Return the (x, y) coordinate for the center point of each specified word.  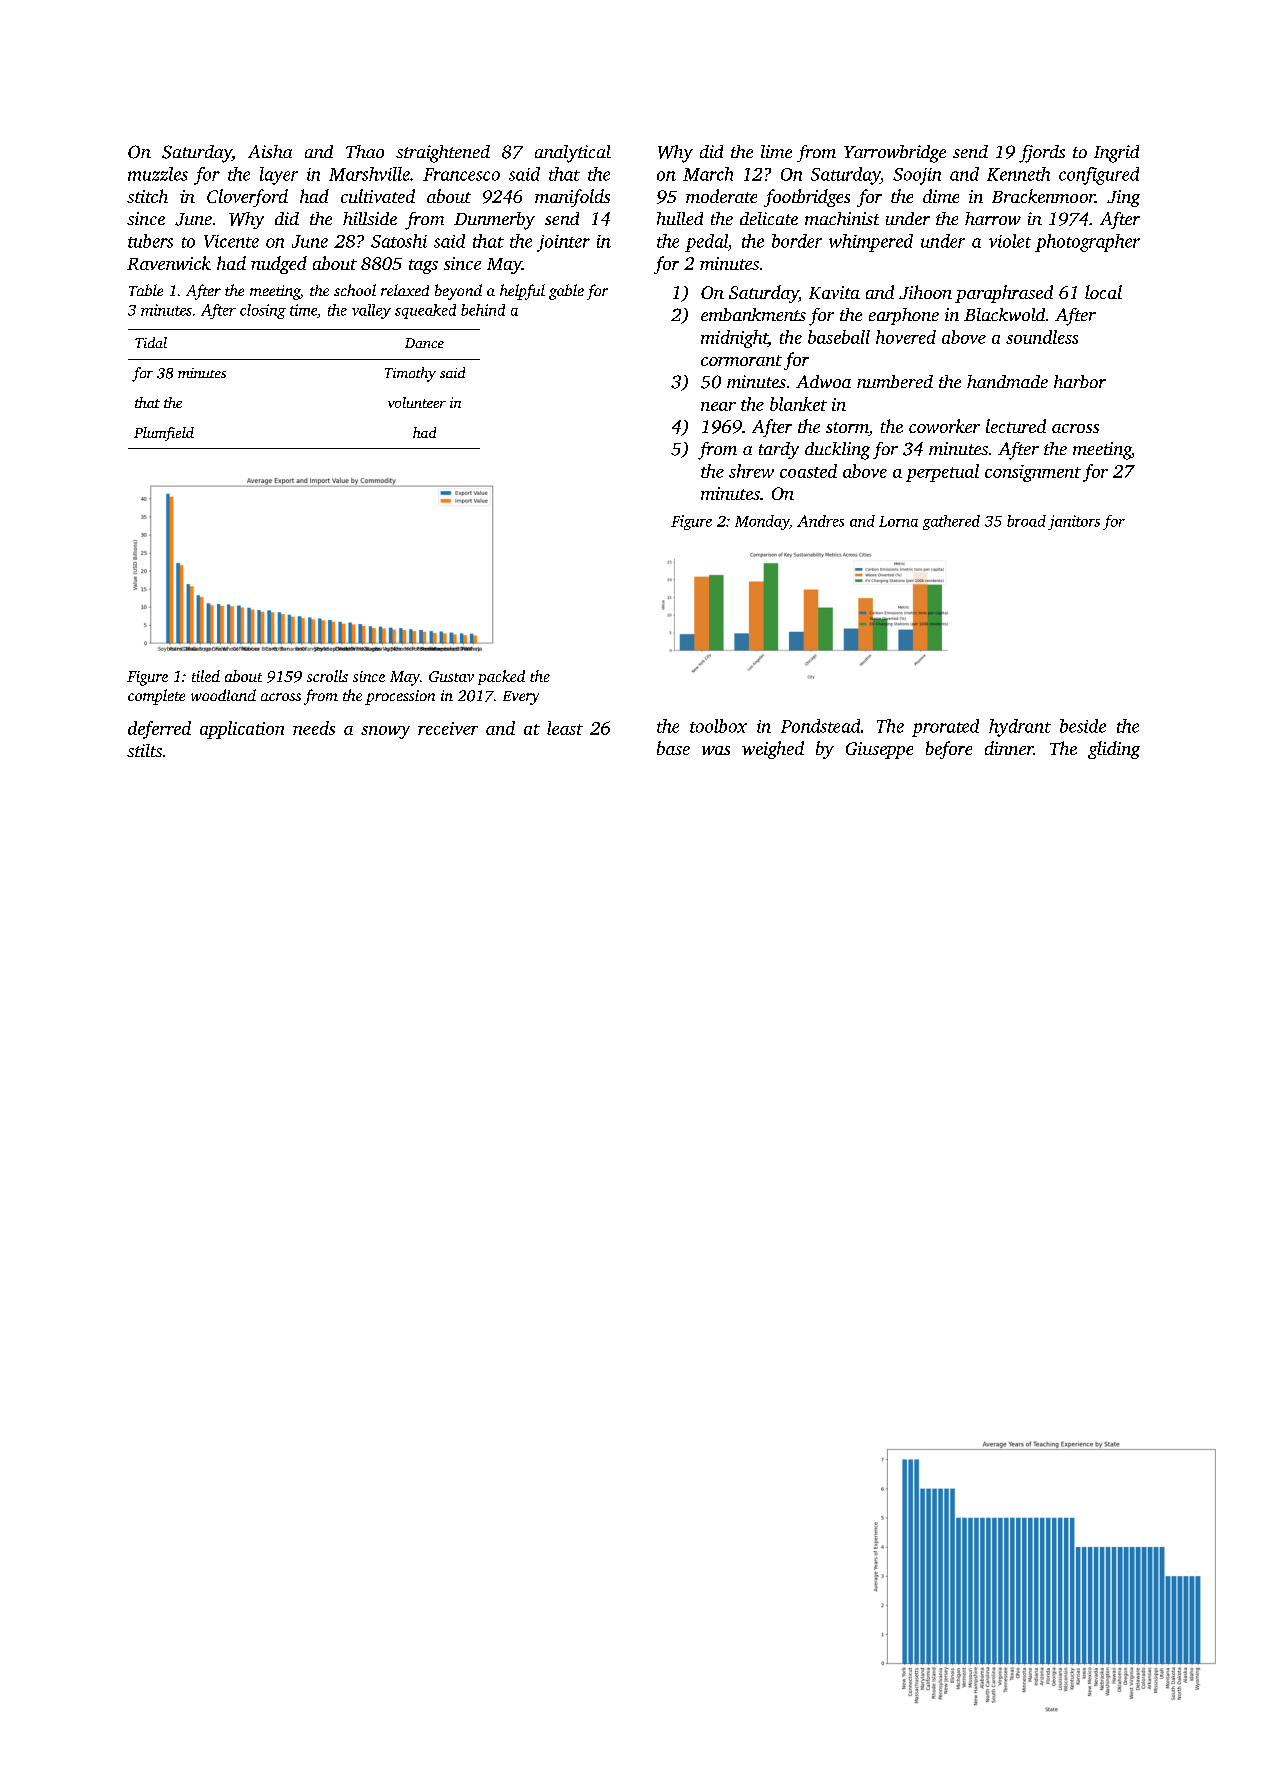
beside (1083, 726)
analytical (573, 154)
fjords (1042, 154)
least (565, 728)
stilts (144, 750)
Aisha (270, 151)
